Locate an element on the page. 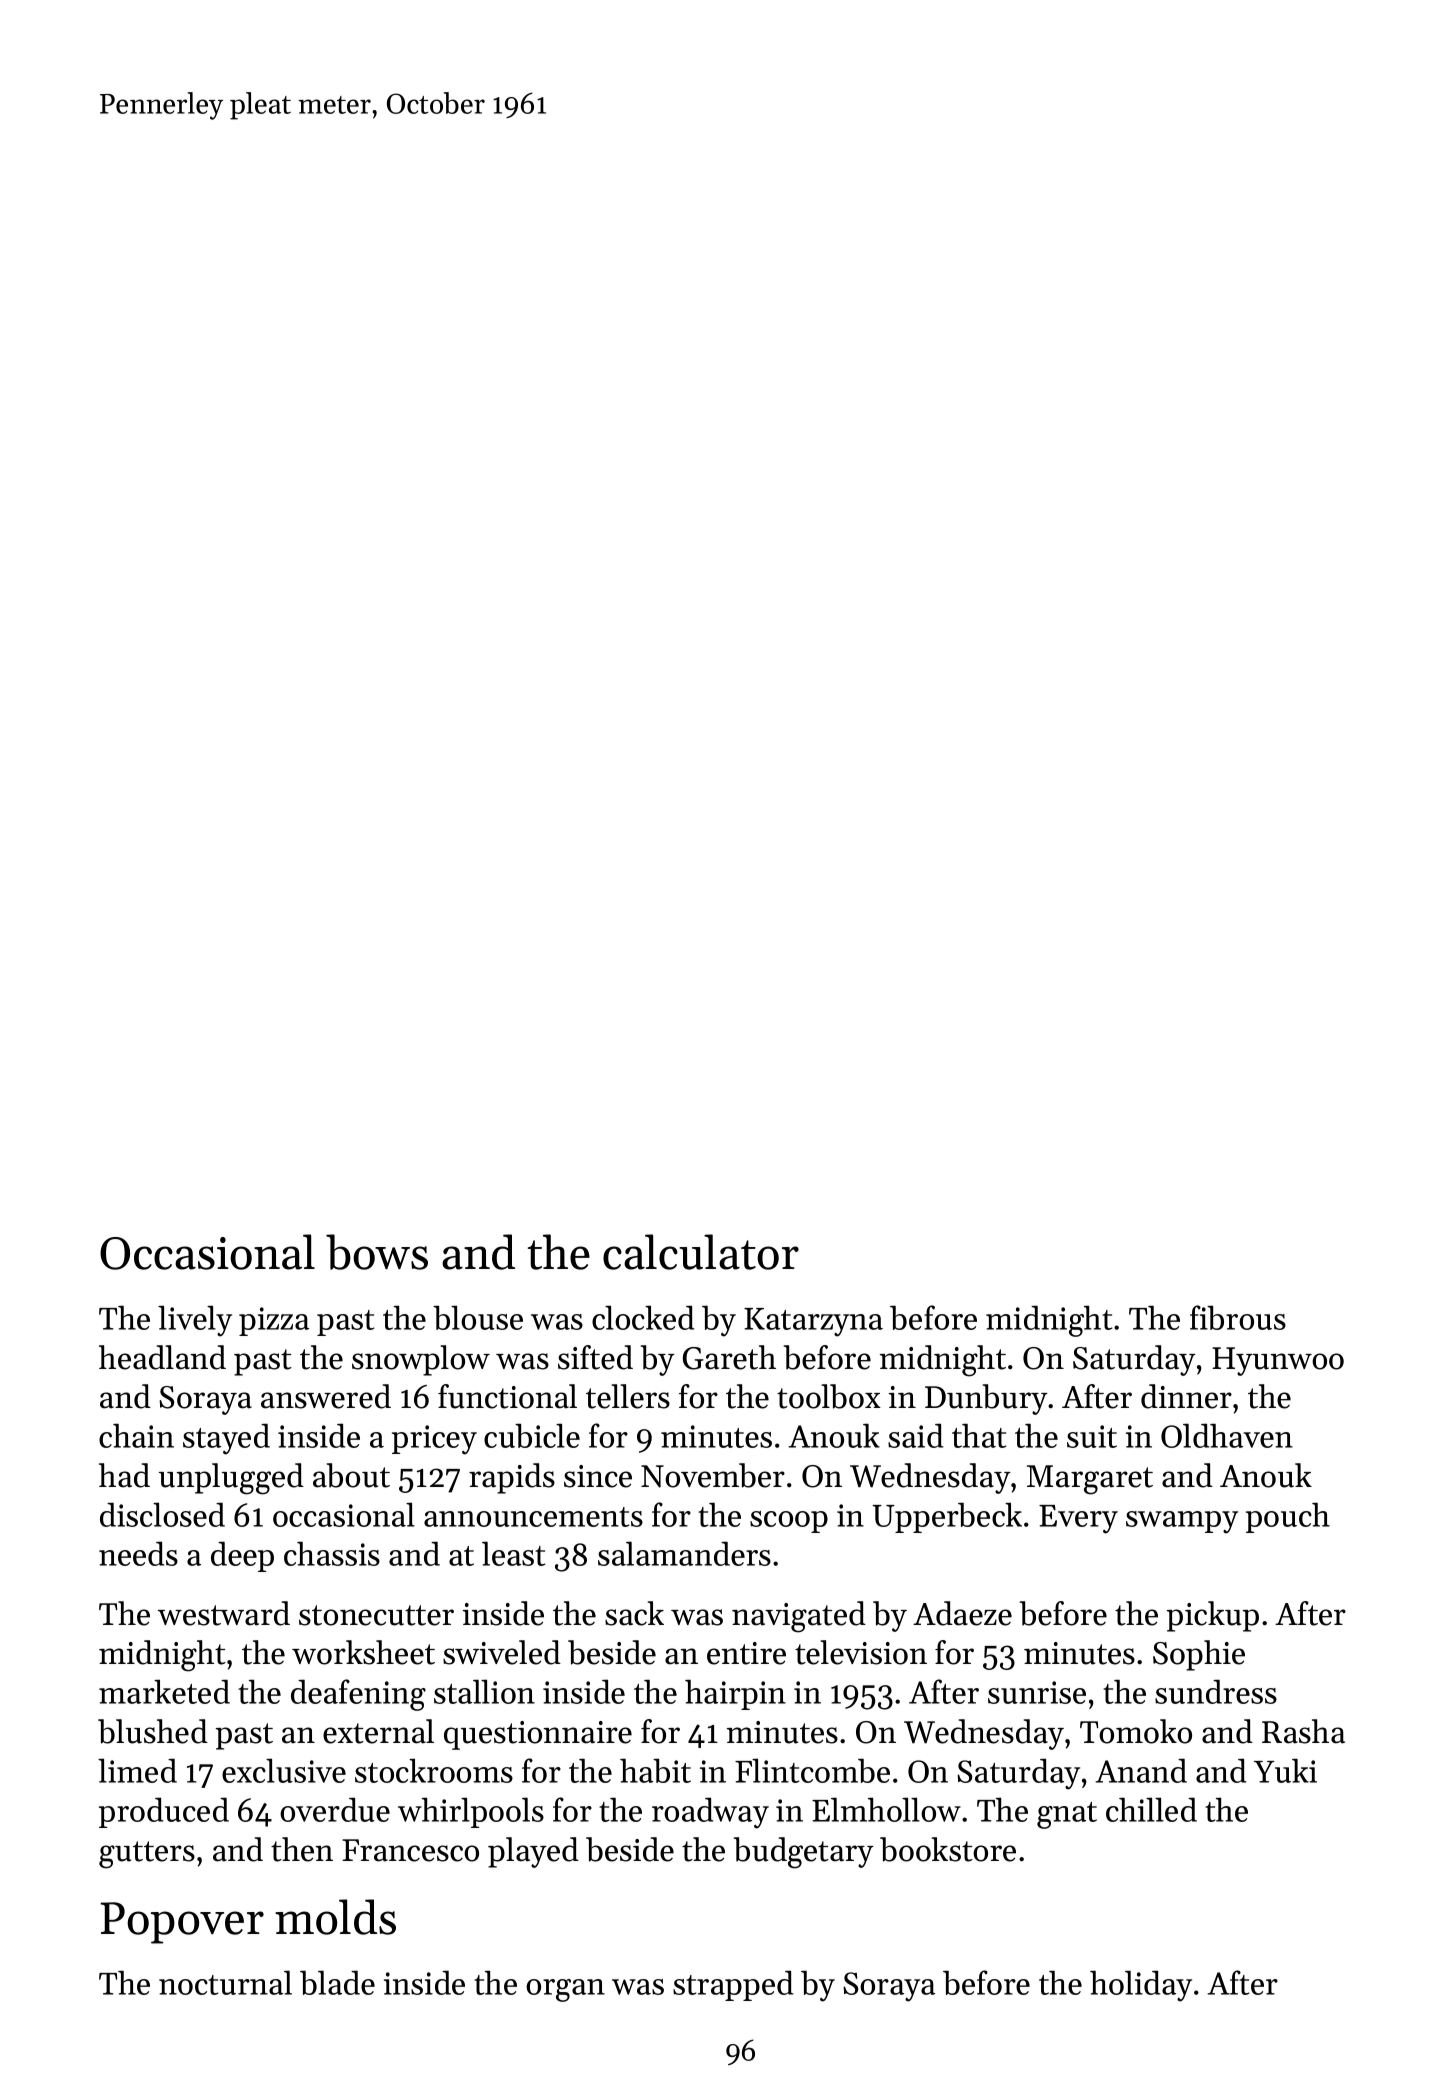 This image has height=2100, width=1450. sunrise is located at coordinates (1037, 1692).
